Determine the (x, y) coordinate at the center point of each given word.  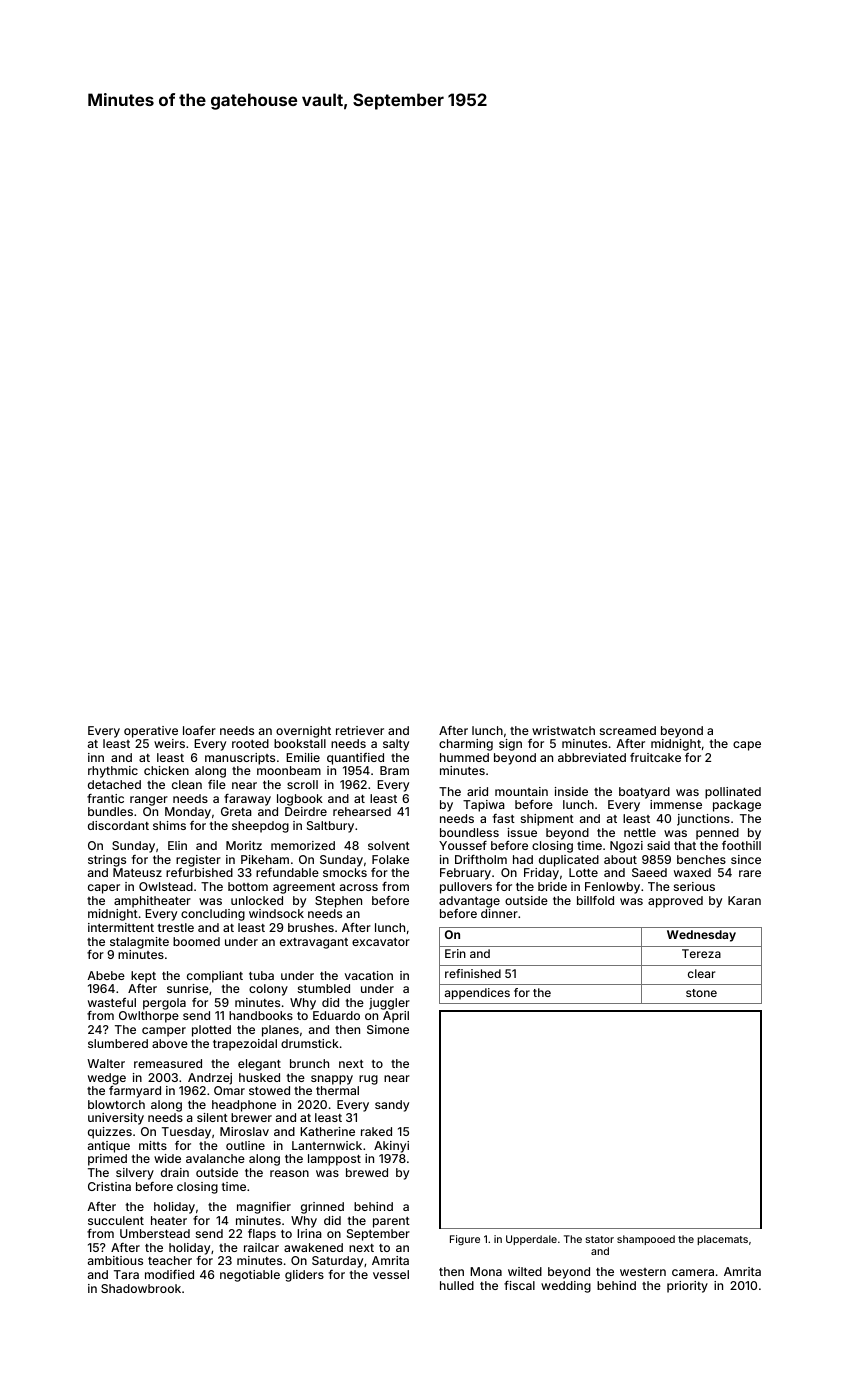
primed (107, 1160)
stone (701, 993)
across (359, 887)
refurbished (199, 872)
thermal (337, 1090)
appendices (477, 994)
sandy (392, 1106)
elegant (259, 1065)
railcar (261, 1247)
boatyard (644, 793)
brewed (367, 1172)
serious (694, 886)
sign (510, 745)
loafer (199, 730)
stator (600, 1239)
